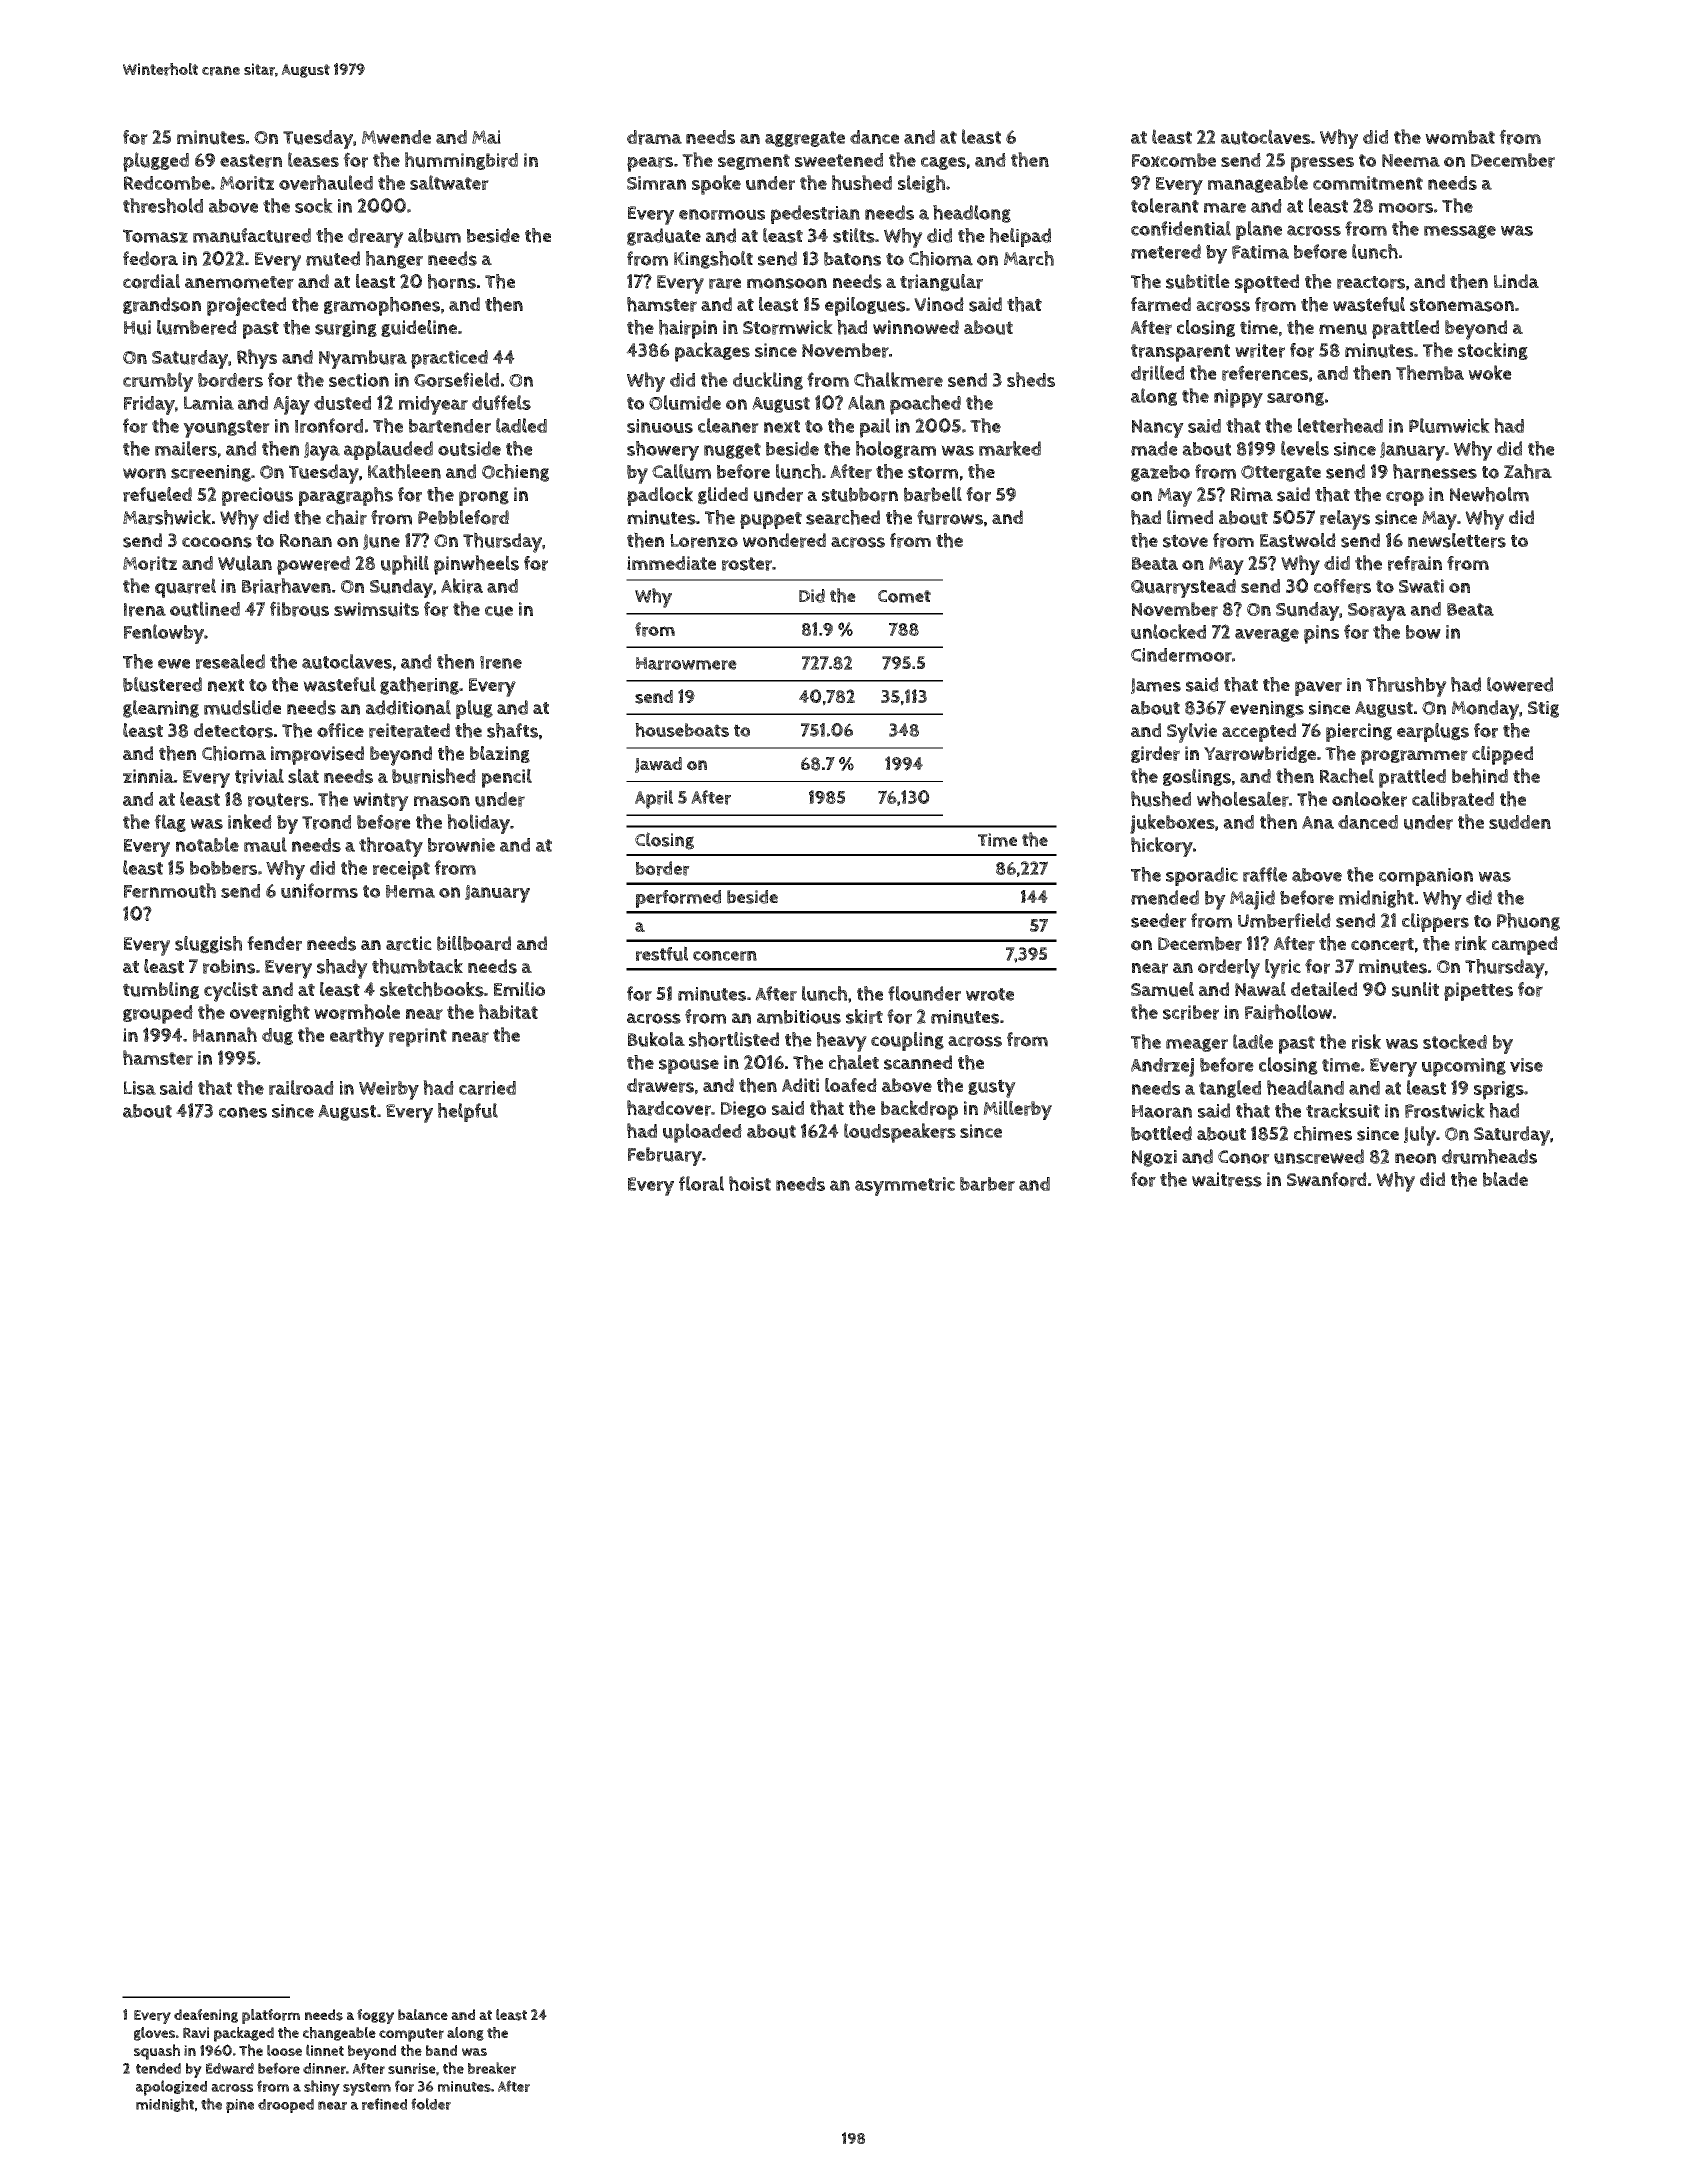 The height and width of the page is (2178, 1683). I want to click on deafening, so click(206, 2016).
